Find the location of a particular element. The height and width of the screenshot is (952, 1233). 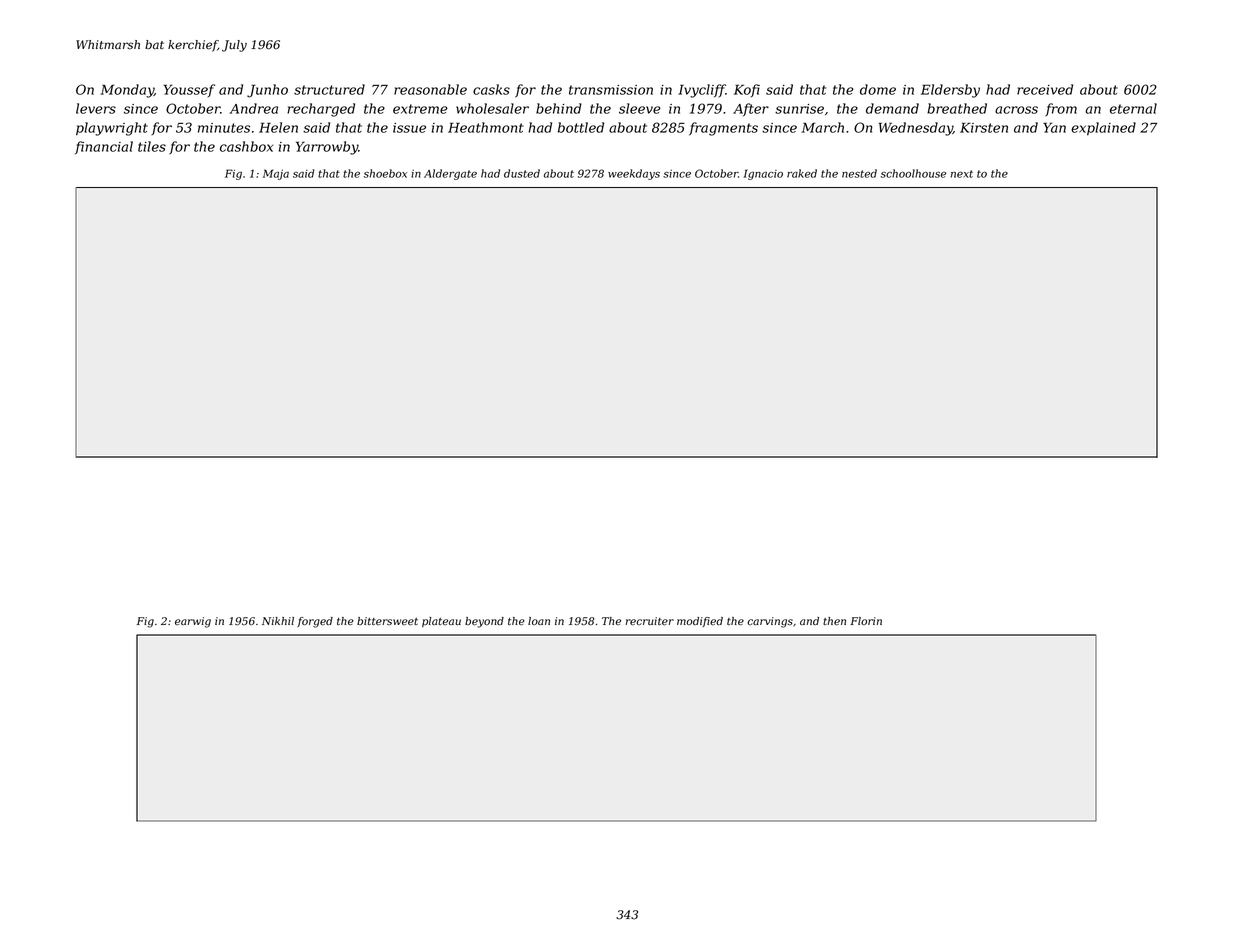

earwig is located at coordinates (193, 622).
